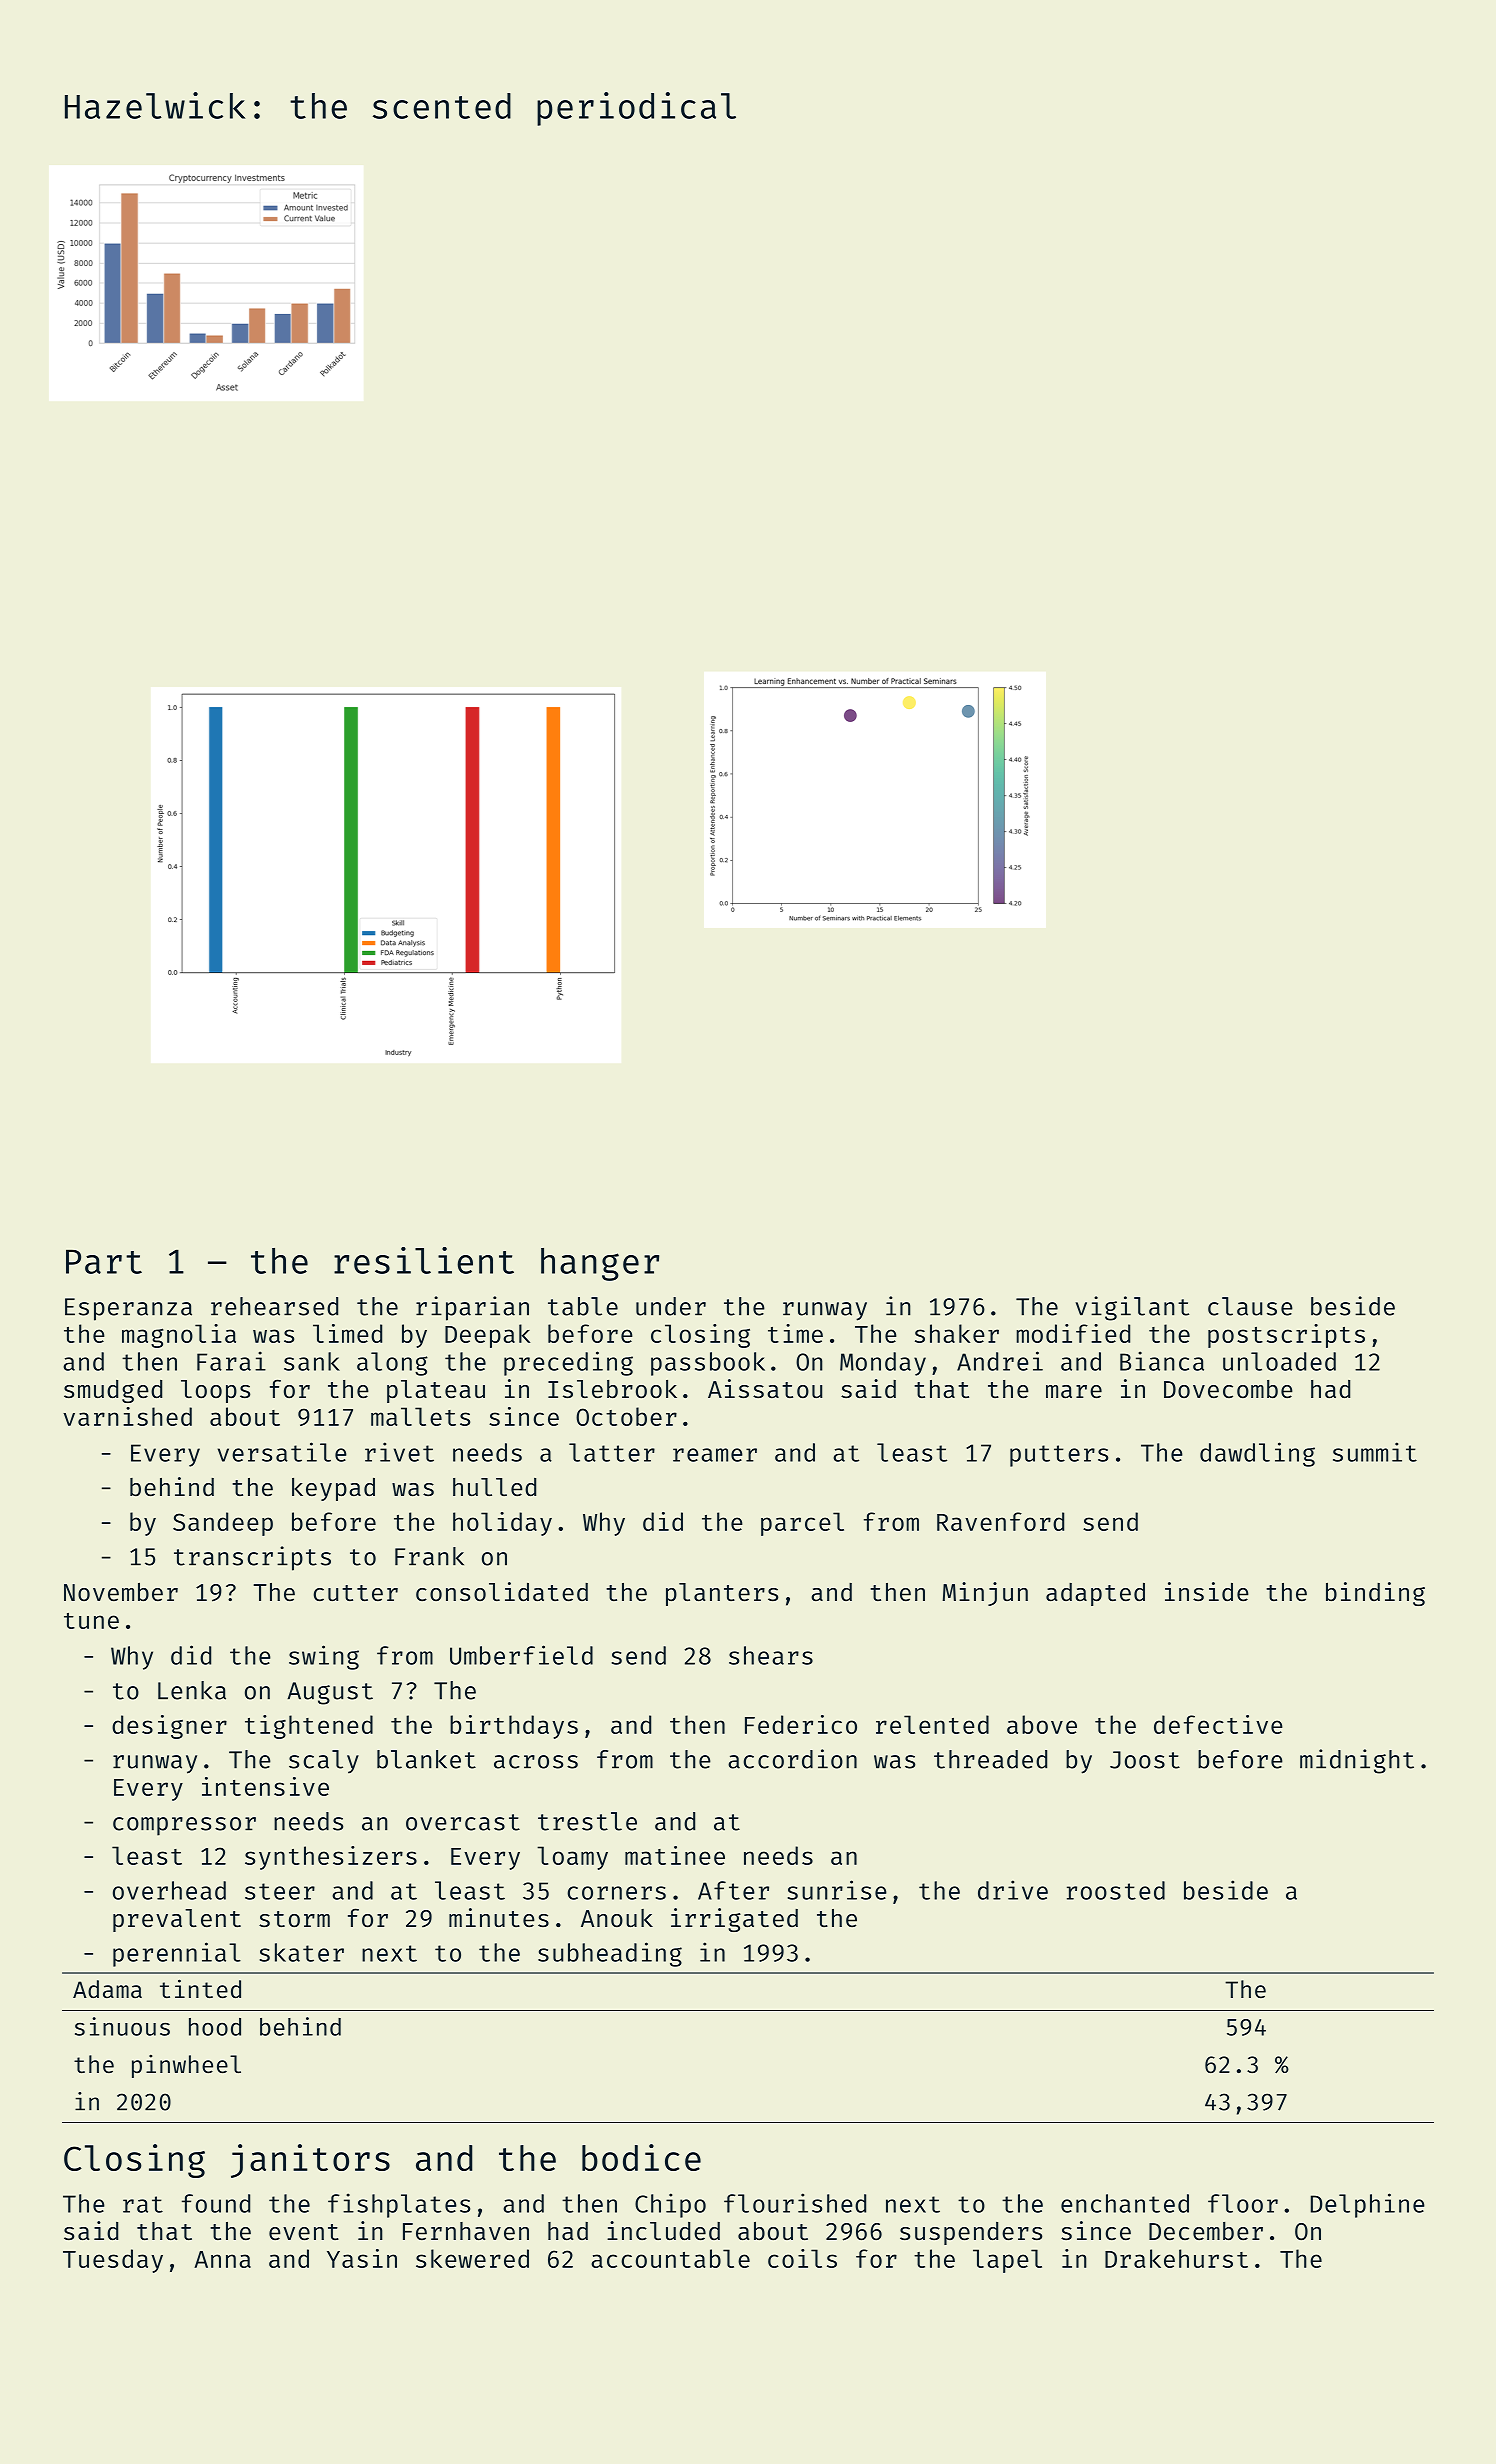 The image size is (1496, 2464). Describe the element at coordinates (1116, 1890) in the screenshot. I see `roosted` at that location.
